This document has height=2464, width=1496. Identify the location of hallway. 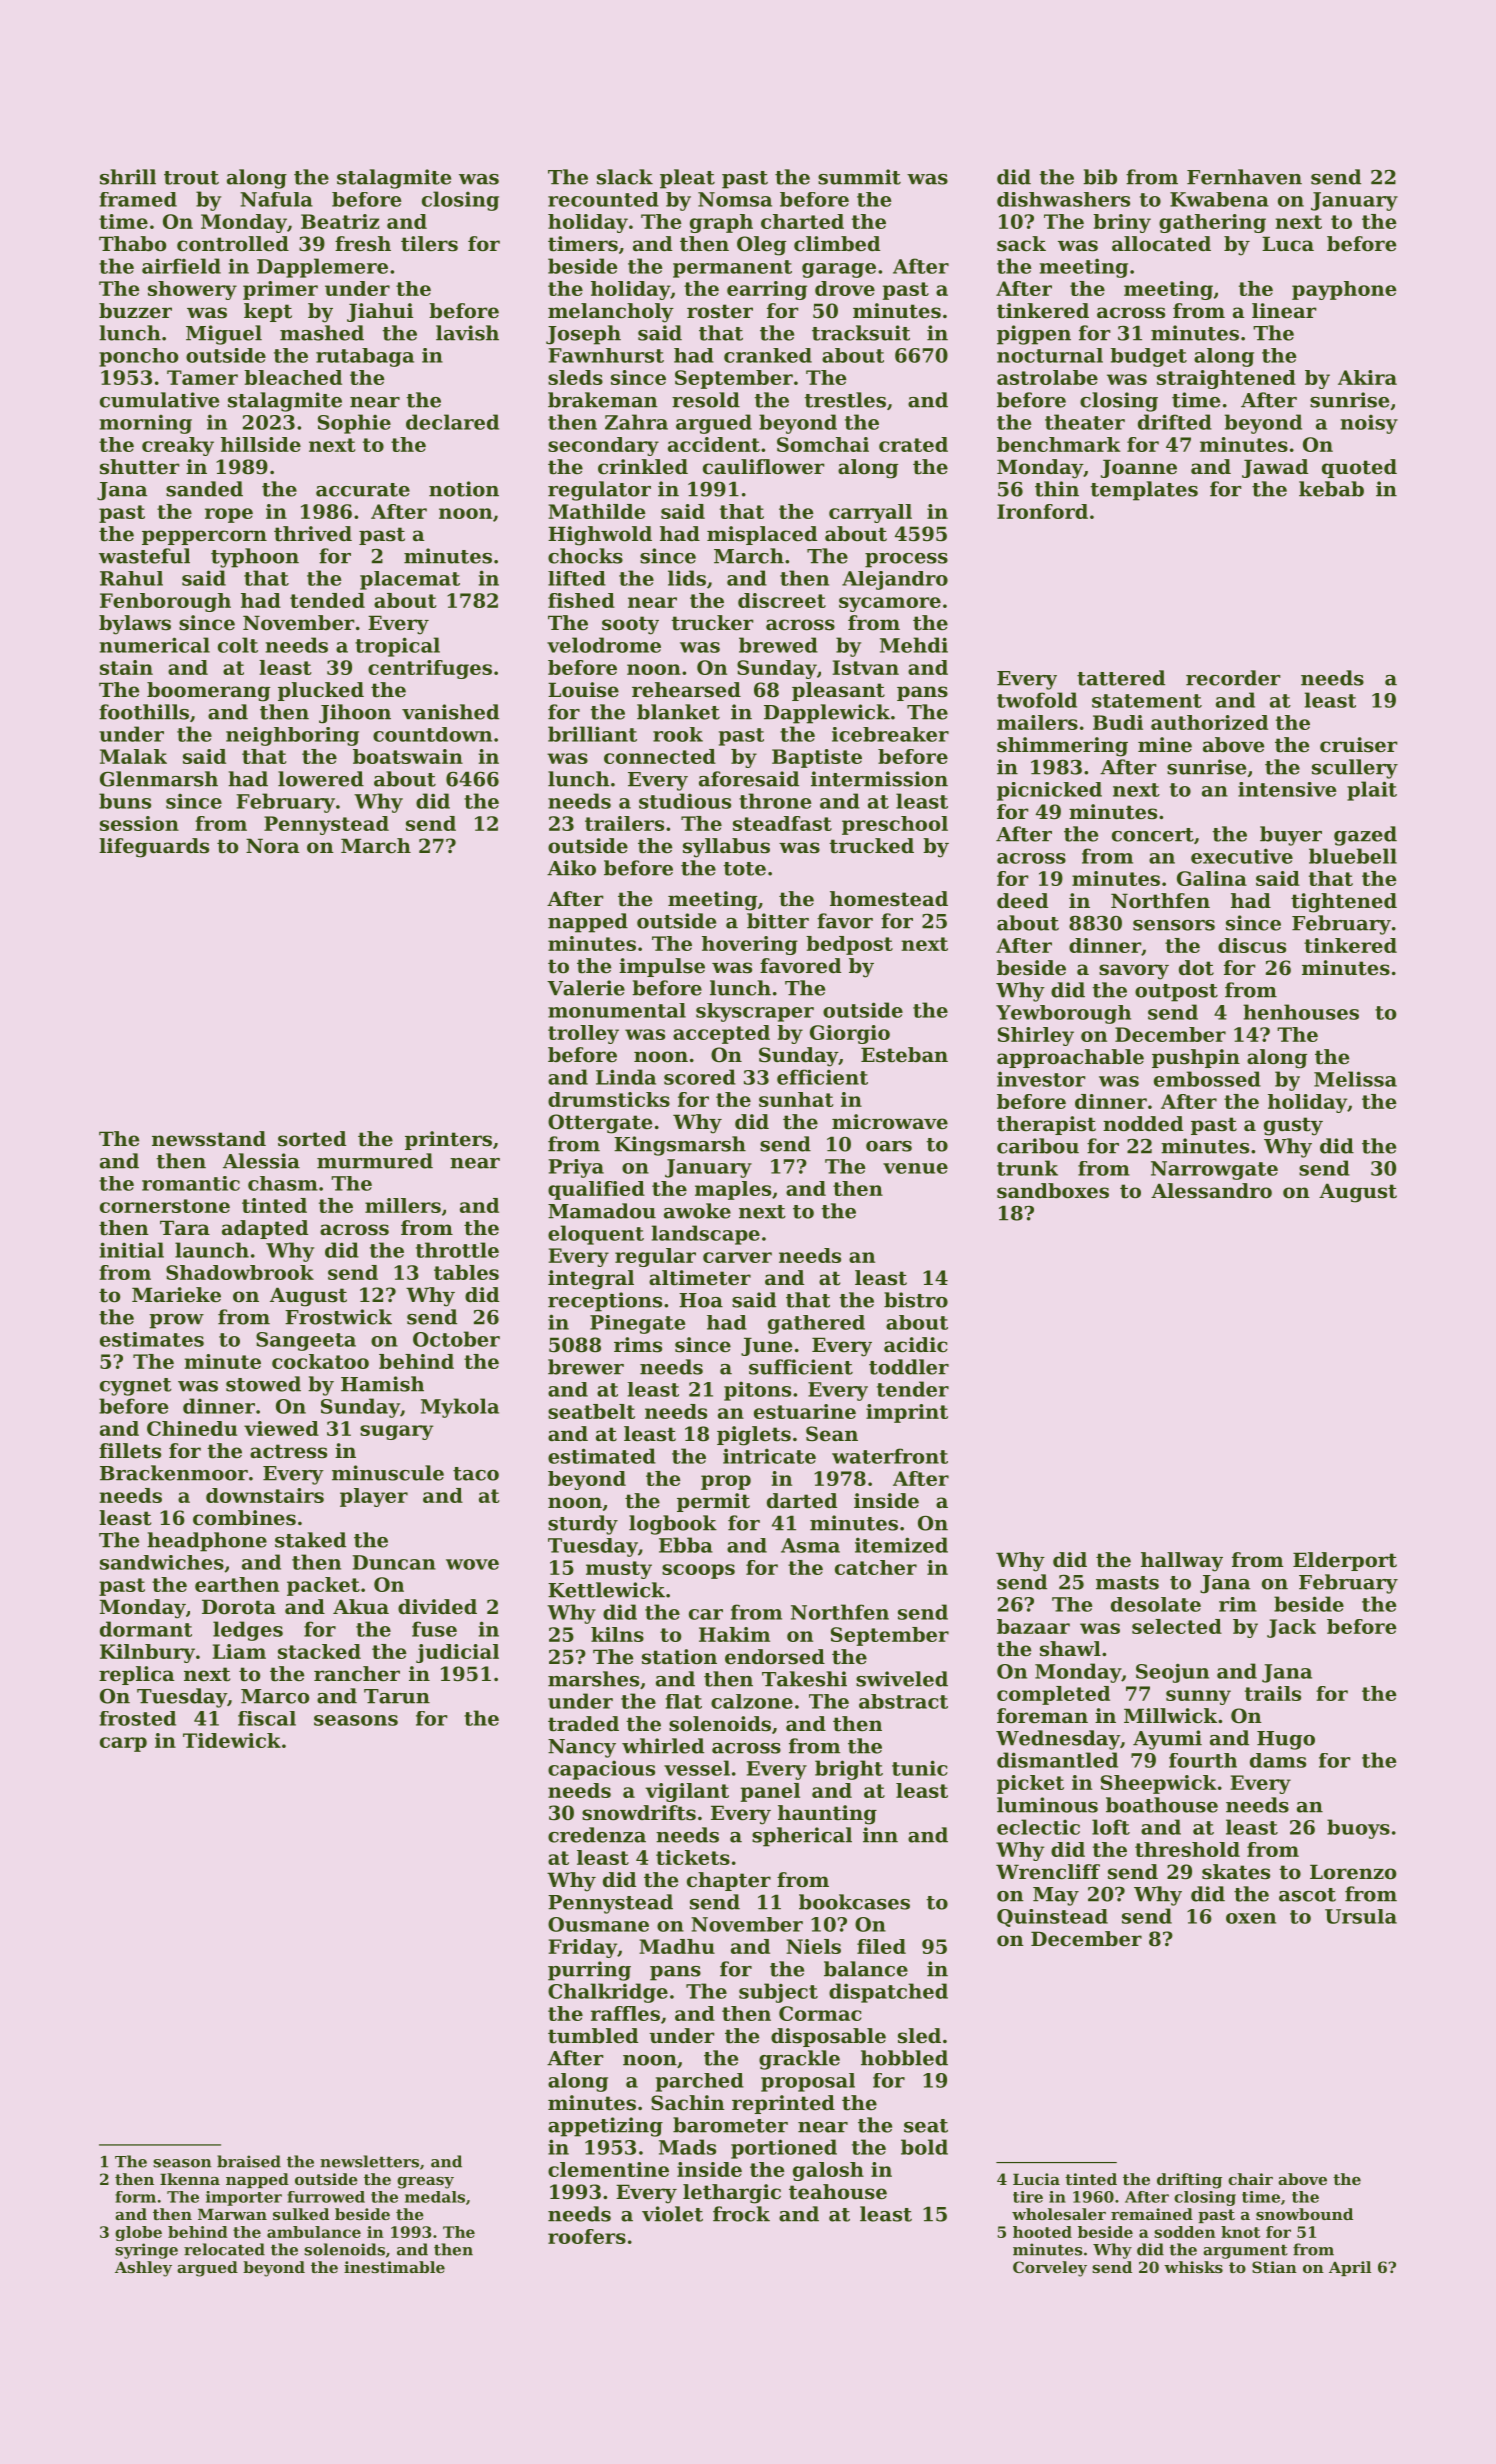
(1182, 1562).
